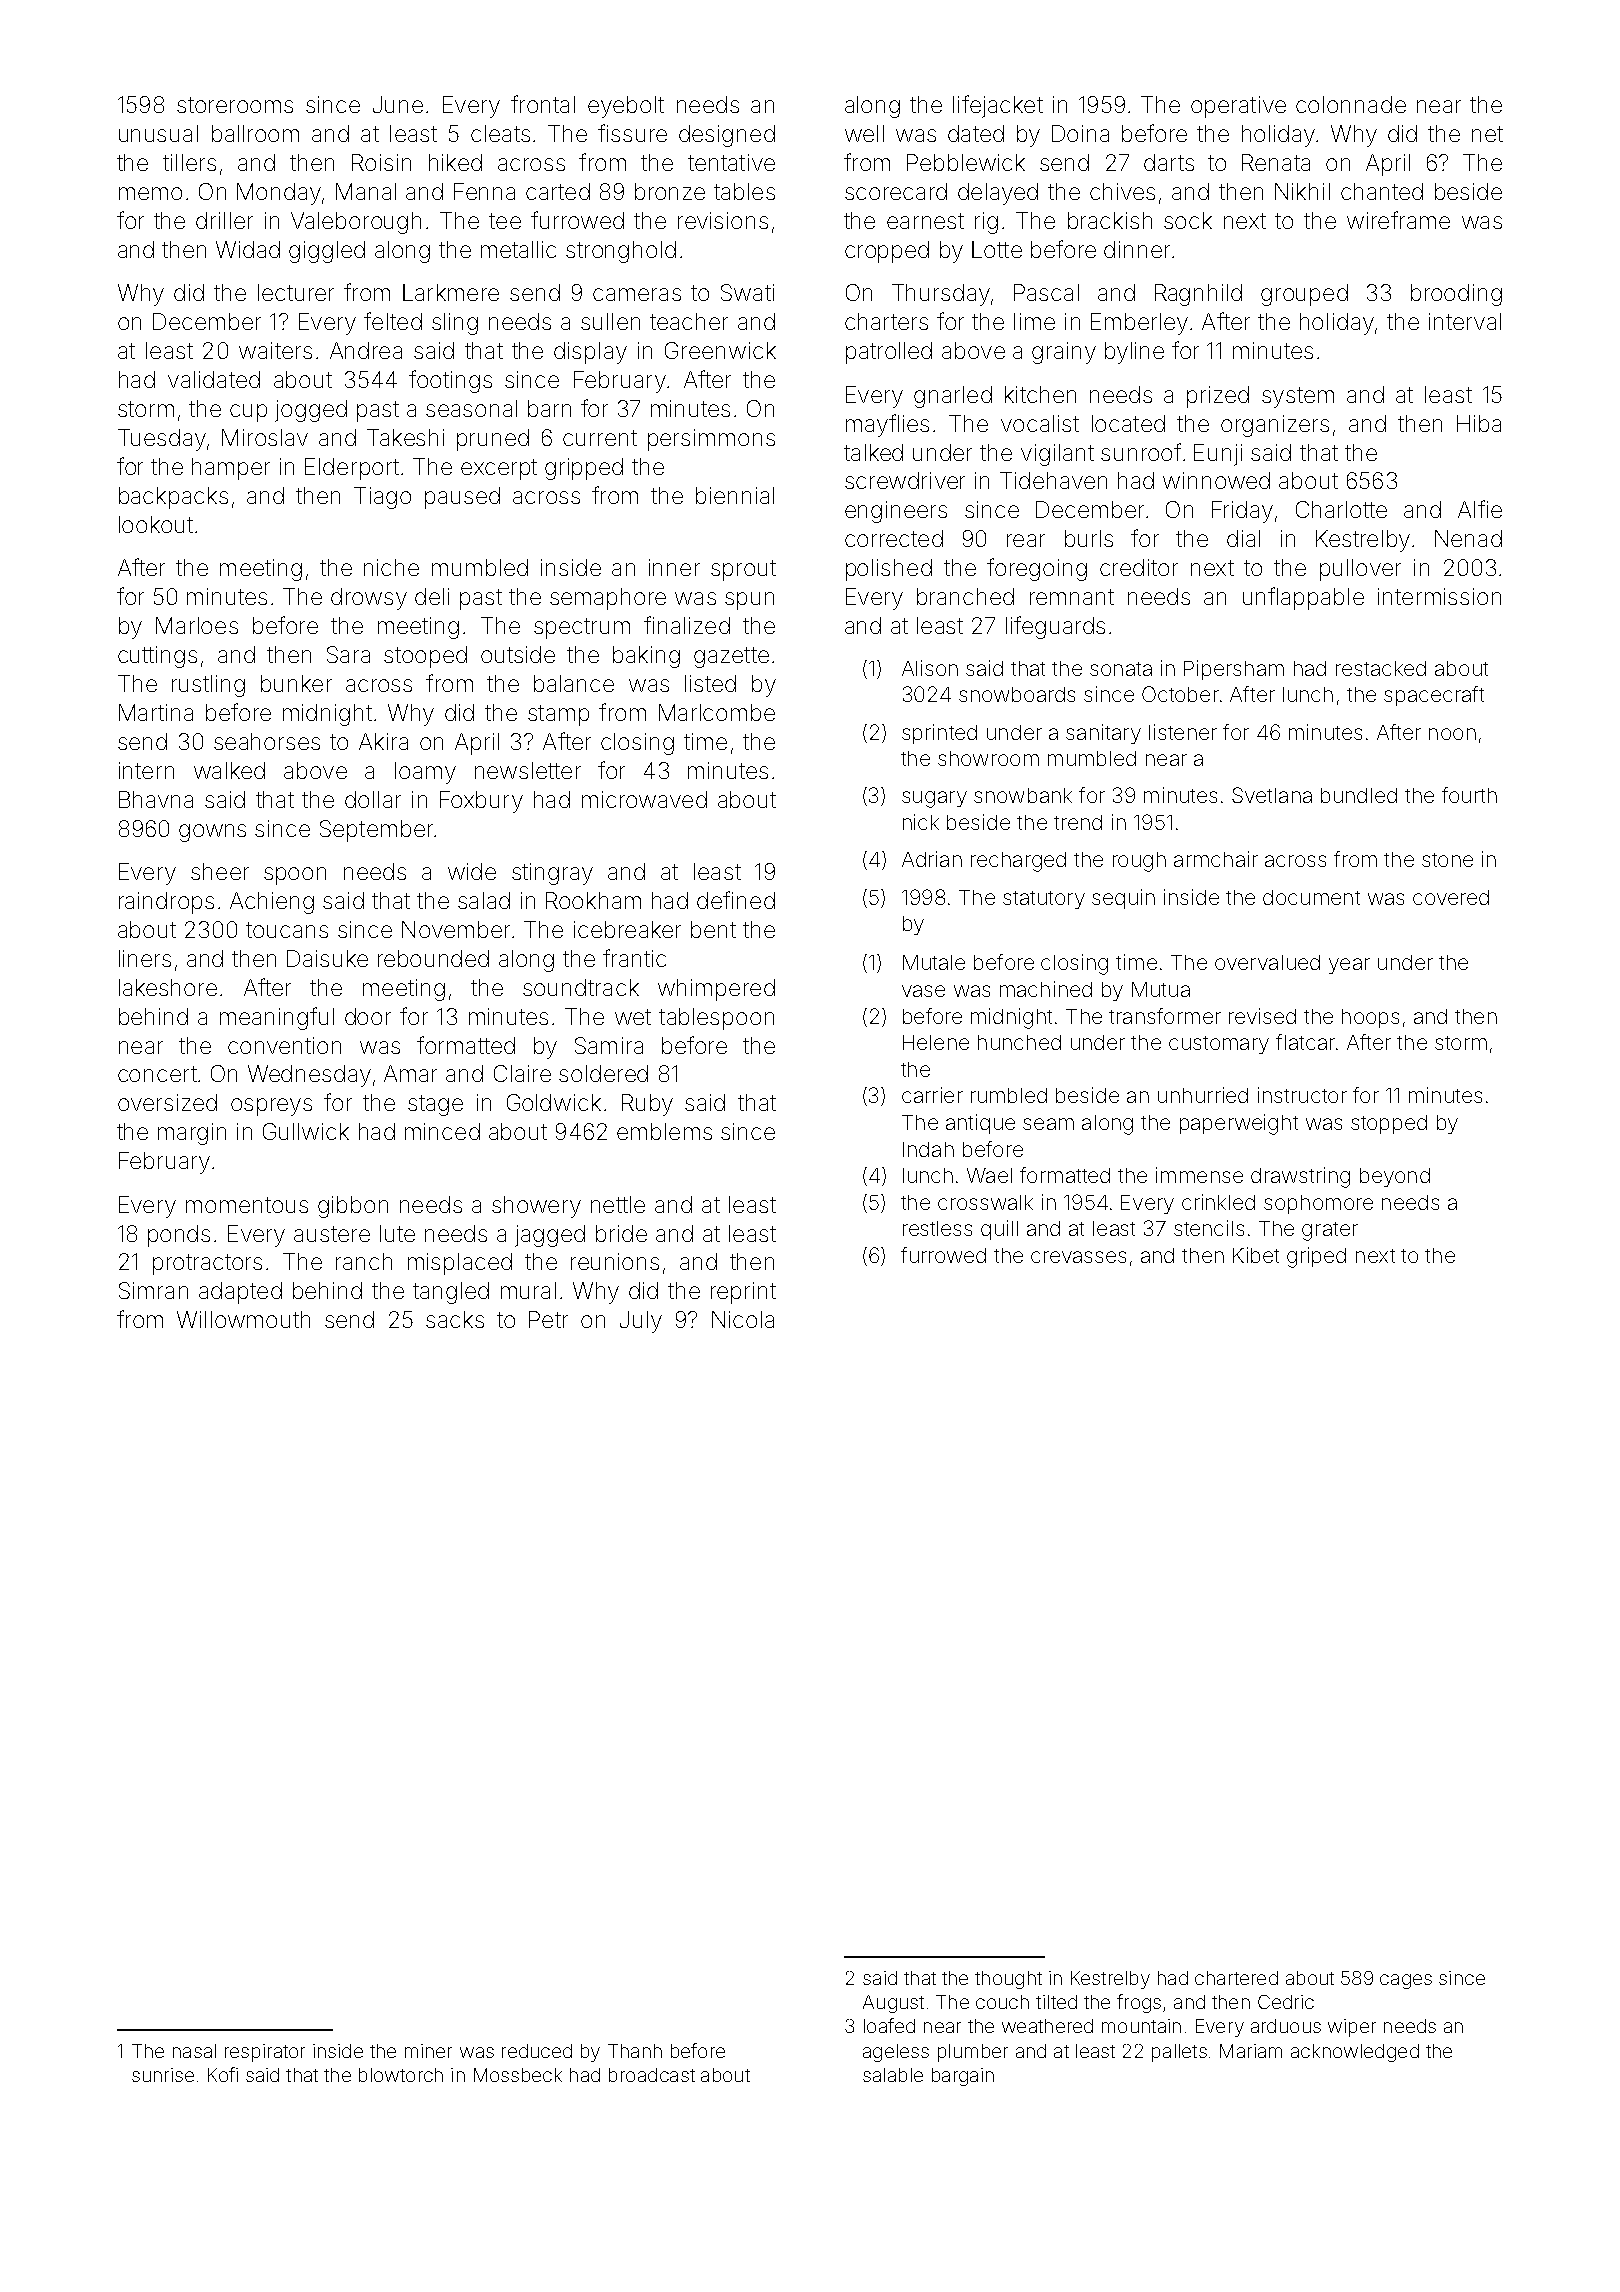 This screenshot has height=2292, width=1620. I want to click on Alison, so click(930, 668).
